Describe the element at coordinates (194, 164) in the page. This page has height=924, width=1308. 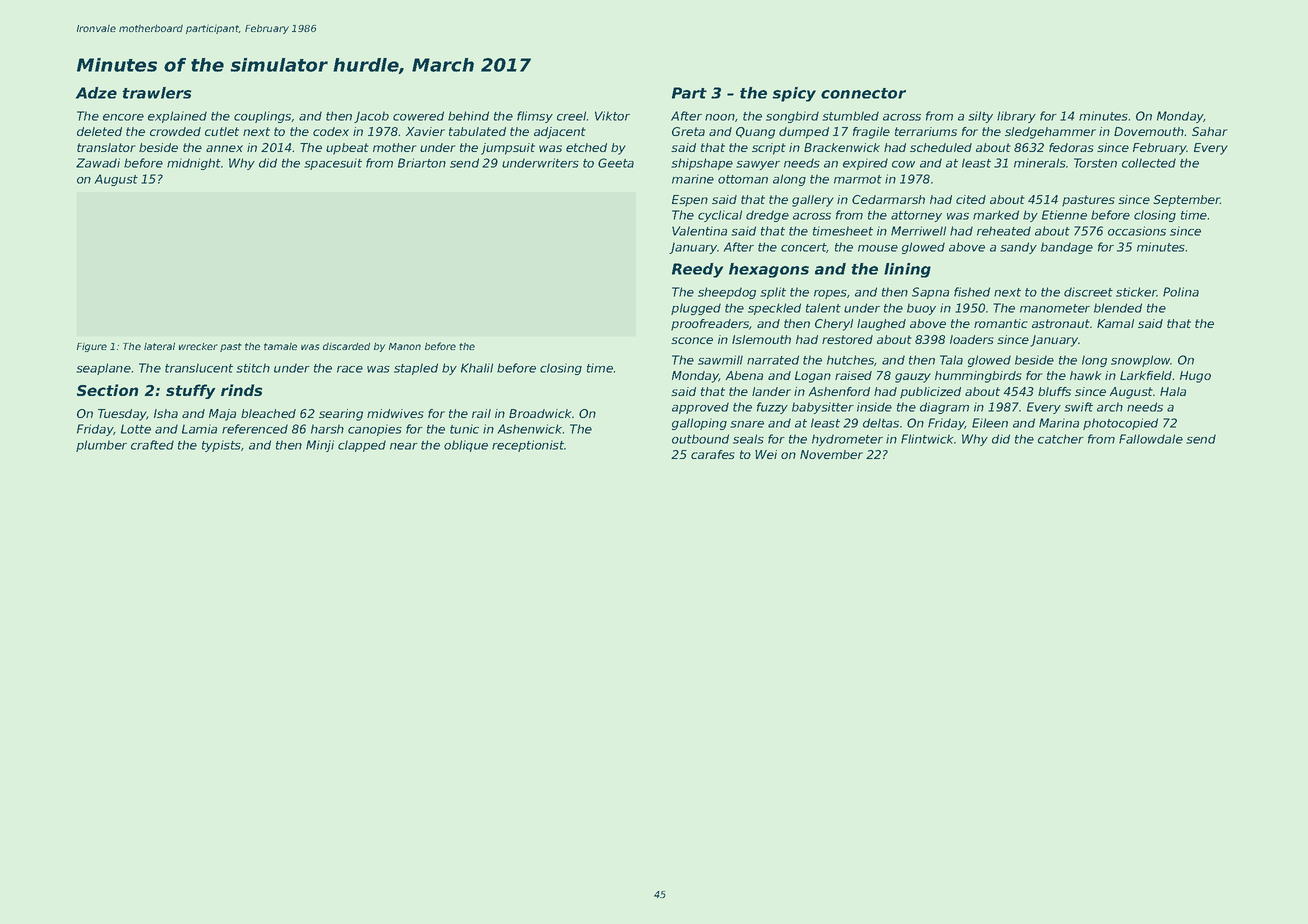
I see `midnight` at that location.
